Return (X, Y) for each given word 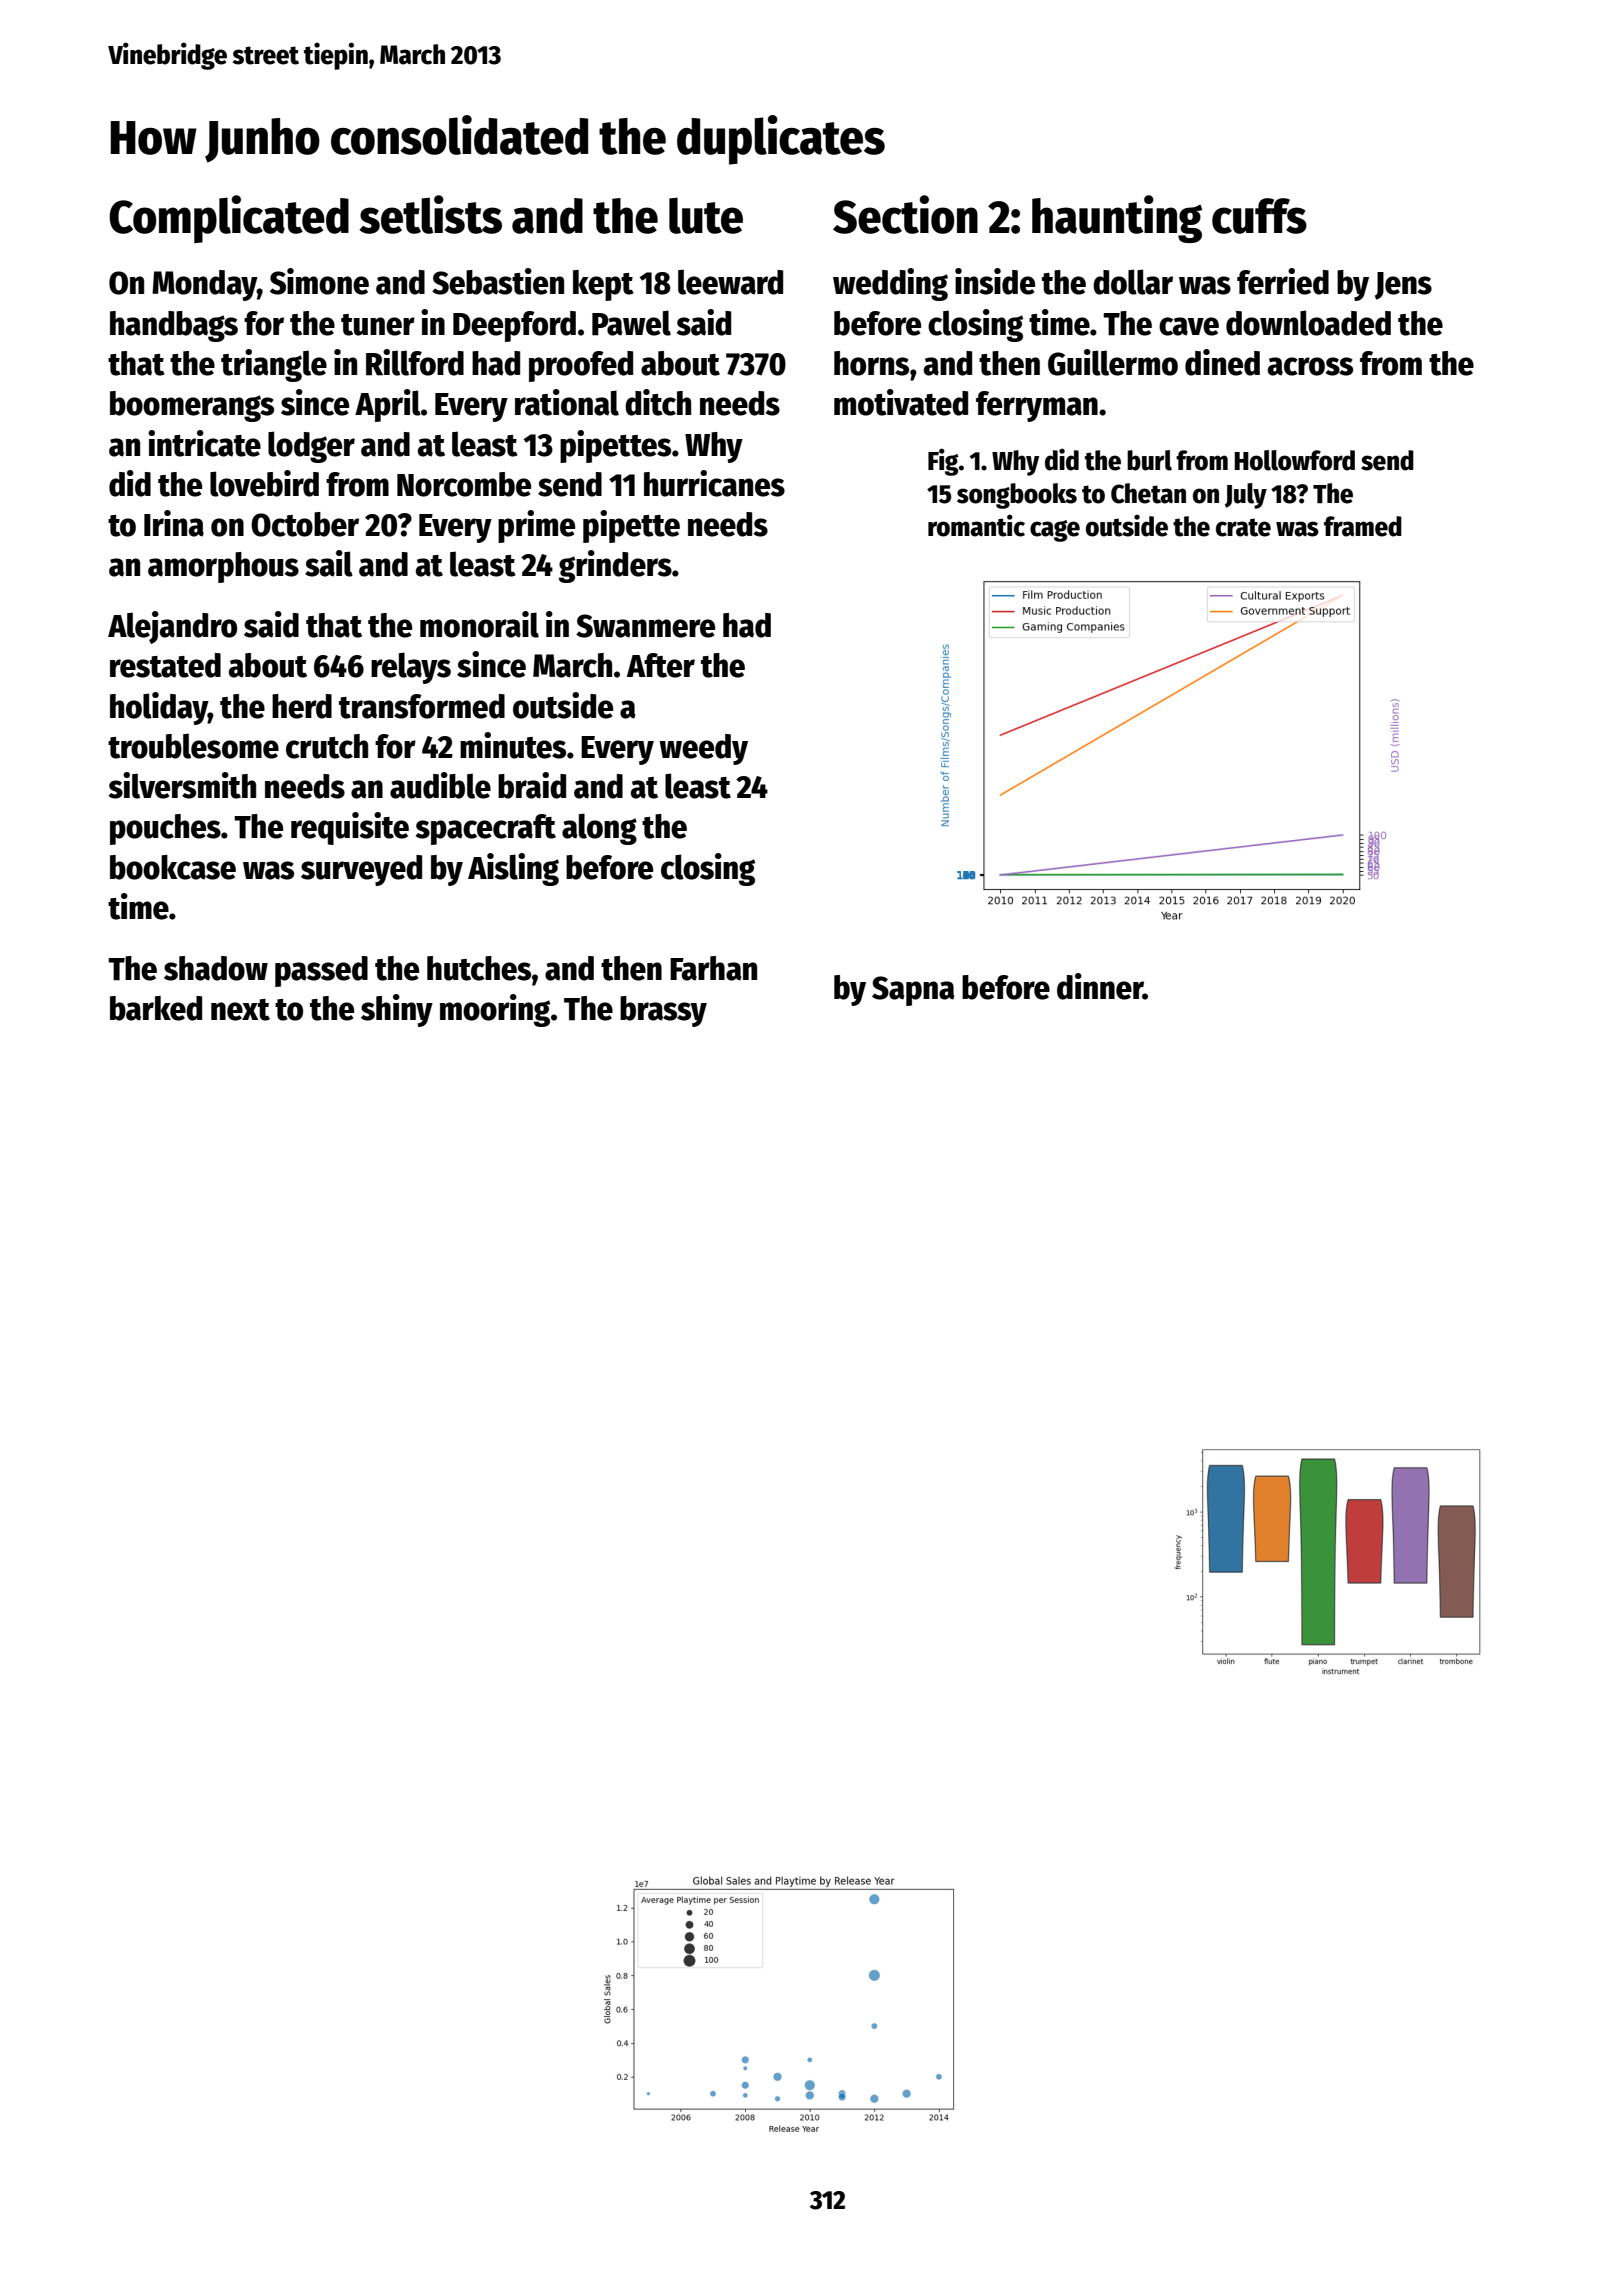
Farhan (713, 968)
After (661, 665)
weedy (703, 749)
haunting (1117, 219)
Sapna (913, 991)
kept (603, 285)
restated (165, 665)
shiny (397, 1010)
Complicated (229, 219)
